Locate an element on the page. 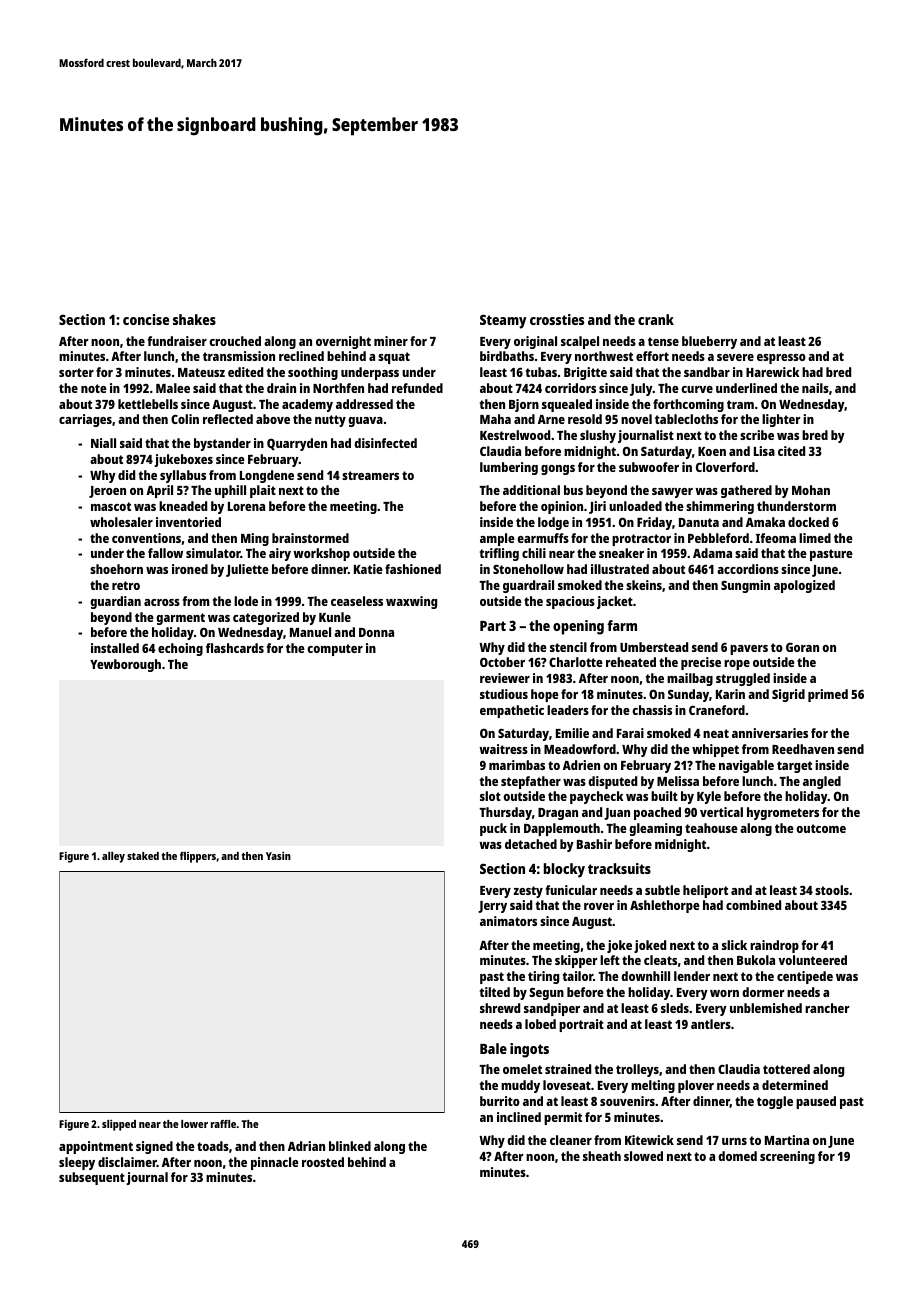  worn is located at coordinates (724, 993).
